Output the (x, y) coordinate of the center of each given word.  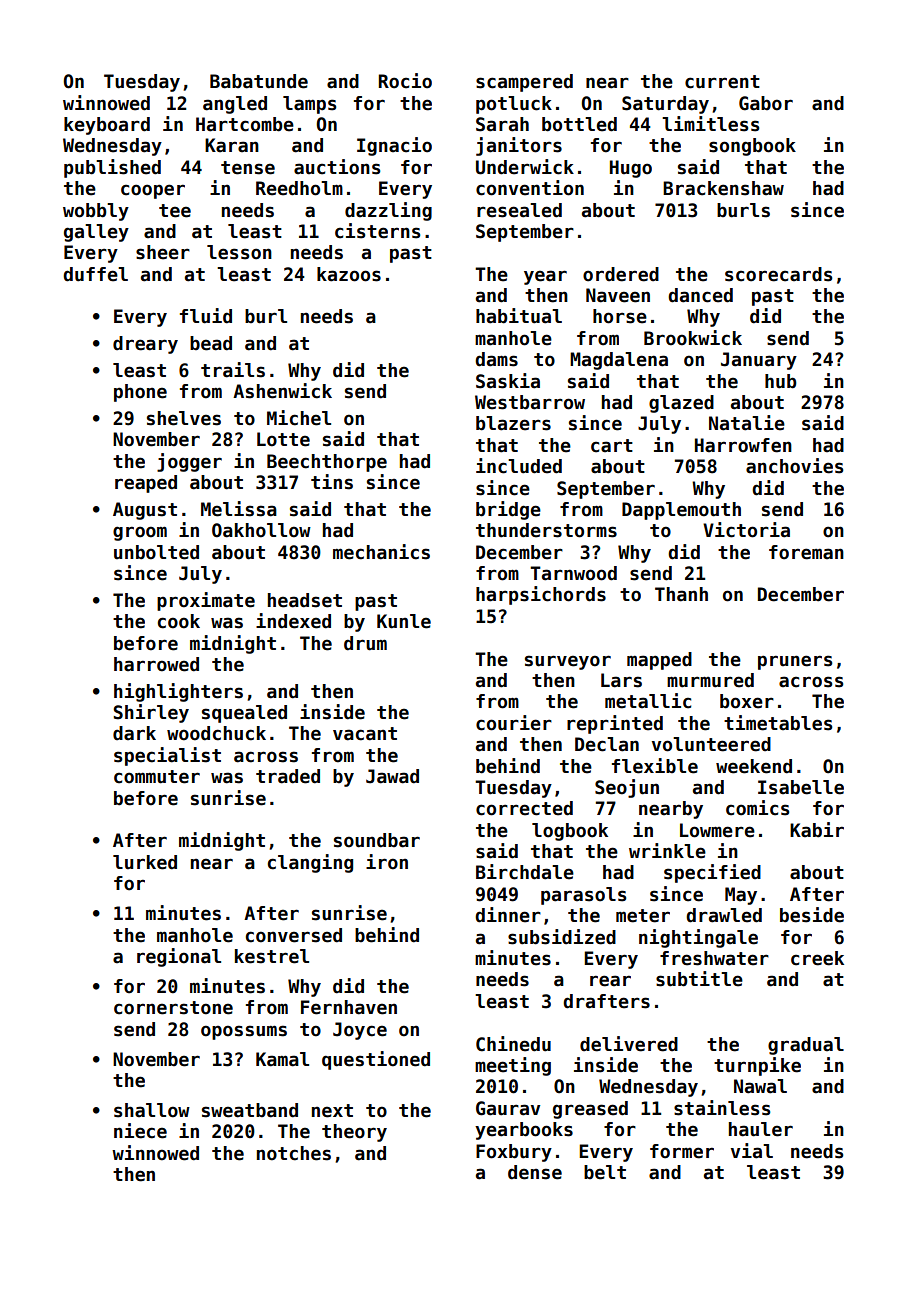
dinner (508, 915)
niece (140, 1131)
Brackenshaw (723, 188)
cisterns (377, 231)
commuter (157, 777)
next (332, 1111)
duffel (95, 274)
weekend (754, 766)
